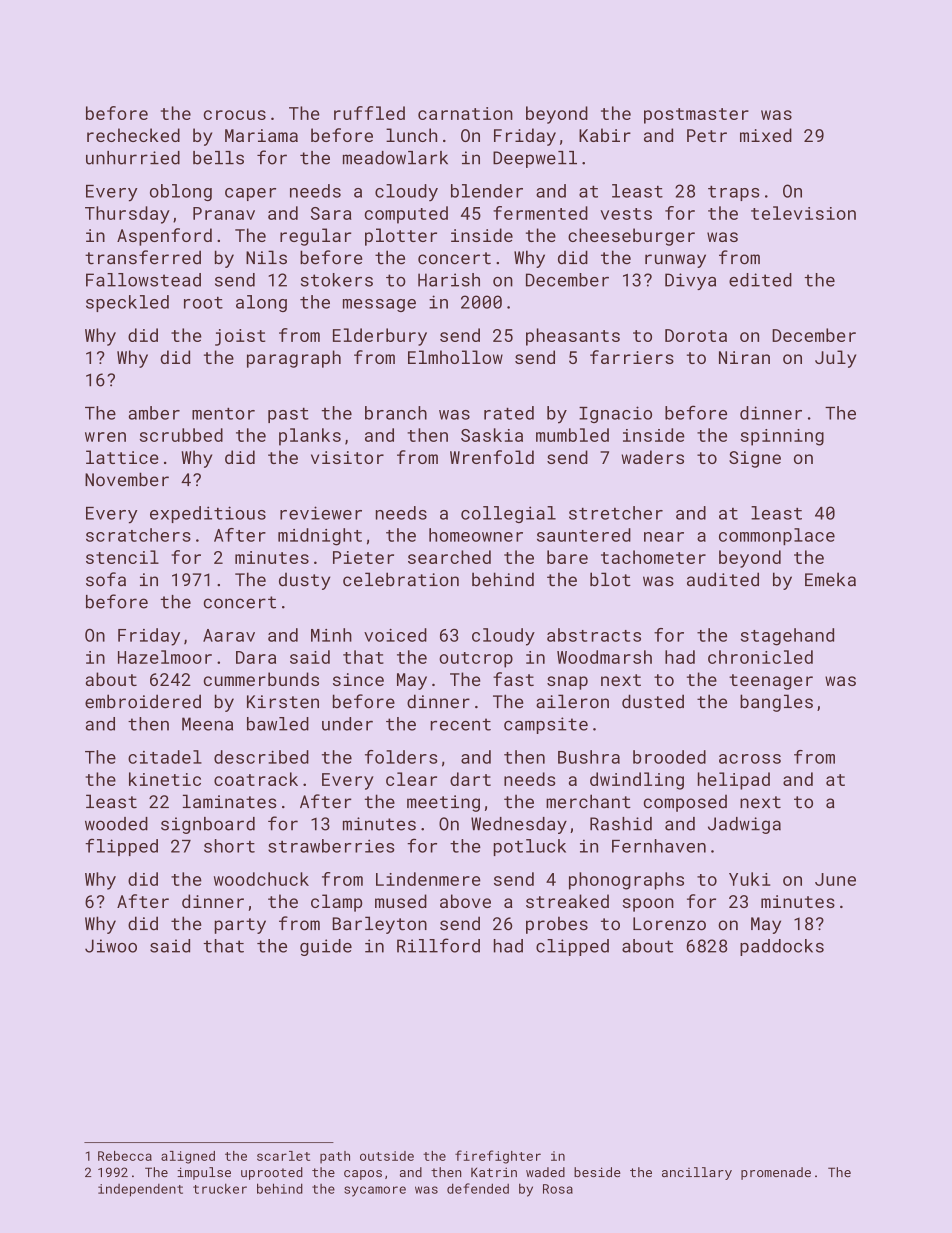 Image resolution: width=952 pixels, height=1233 pixels. What do you see at coordinates (465, 113) in the image?
I see `carnation` at bounding box center [465, 113].
